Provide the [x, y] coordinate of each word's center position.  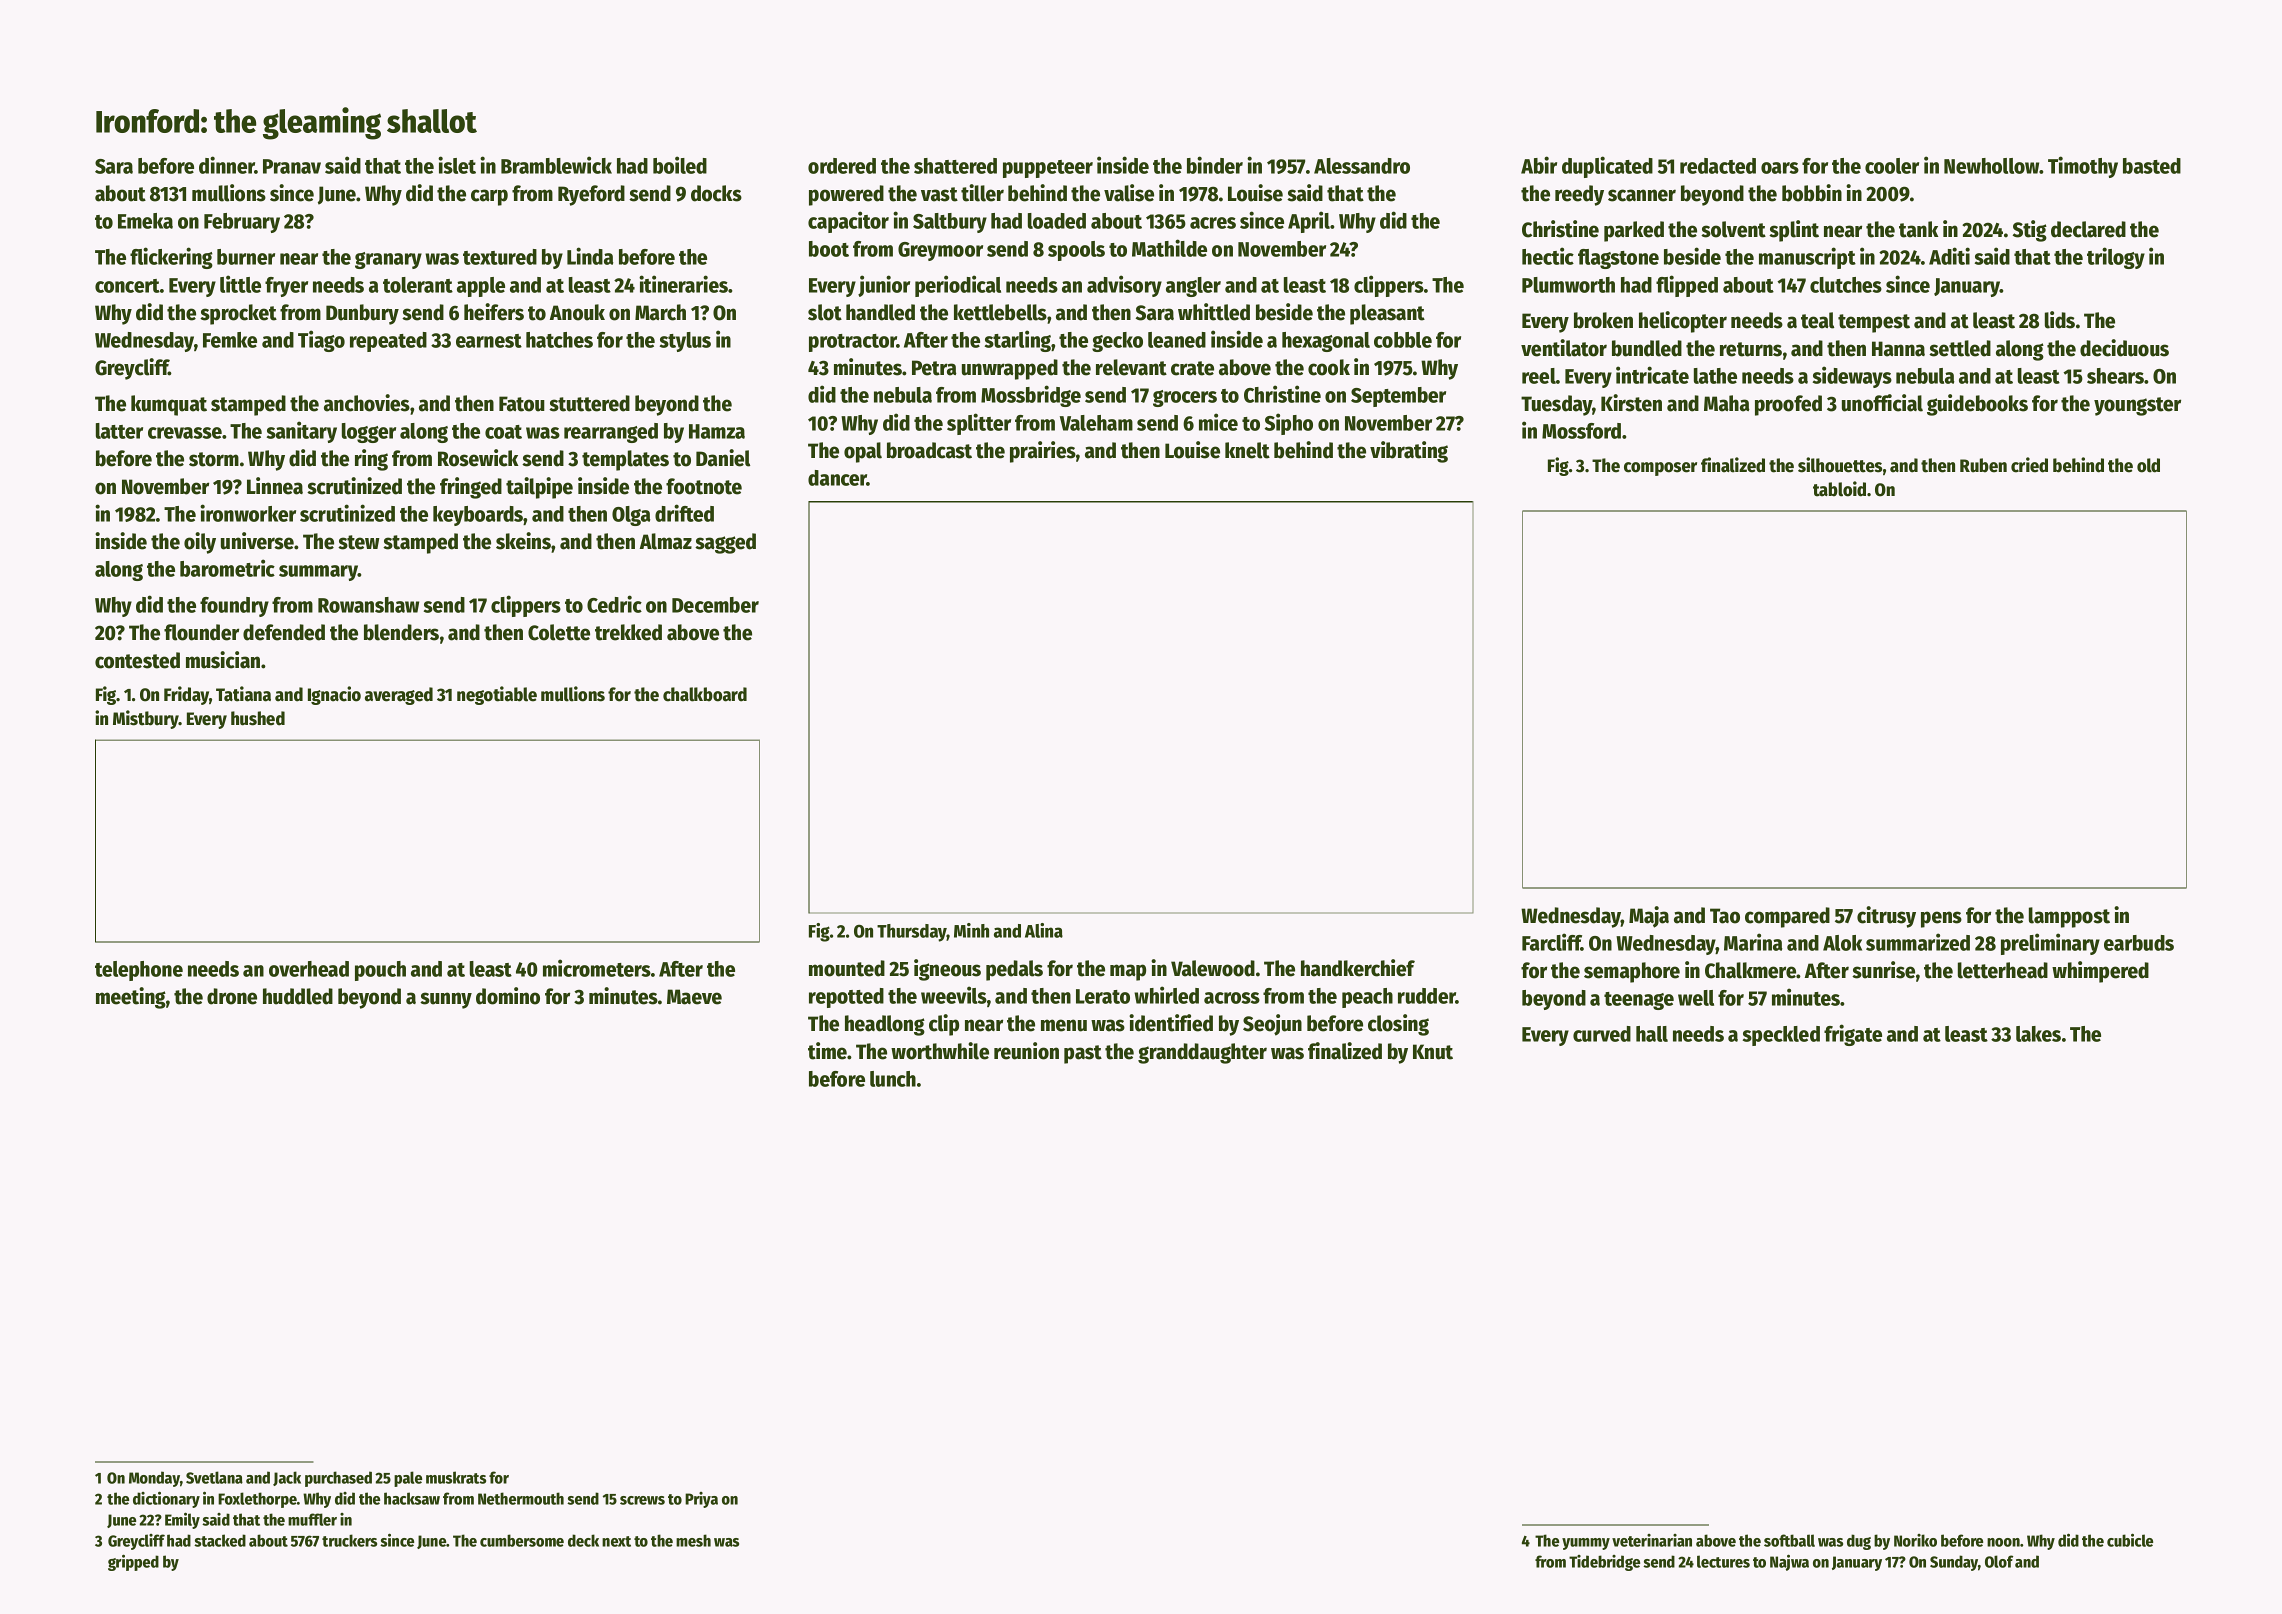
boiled [680, 165]
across [1232, 998]
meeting [131, 998]
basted [2152, 166]
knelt [1247, 450]
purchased [338, 1479]
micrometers [597, 968]
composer [1660, 469]
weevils [954, 995]
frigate [1853, 1035]
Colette [559, 632]
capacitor [848, 222]
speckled [1781, 1036]
